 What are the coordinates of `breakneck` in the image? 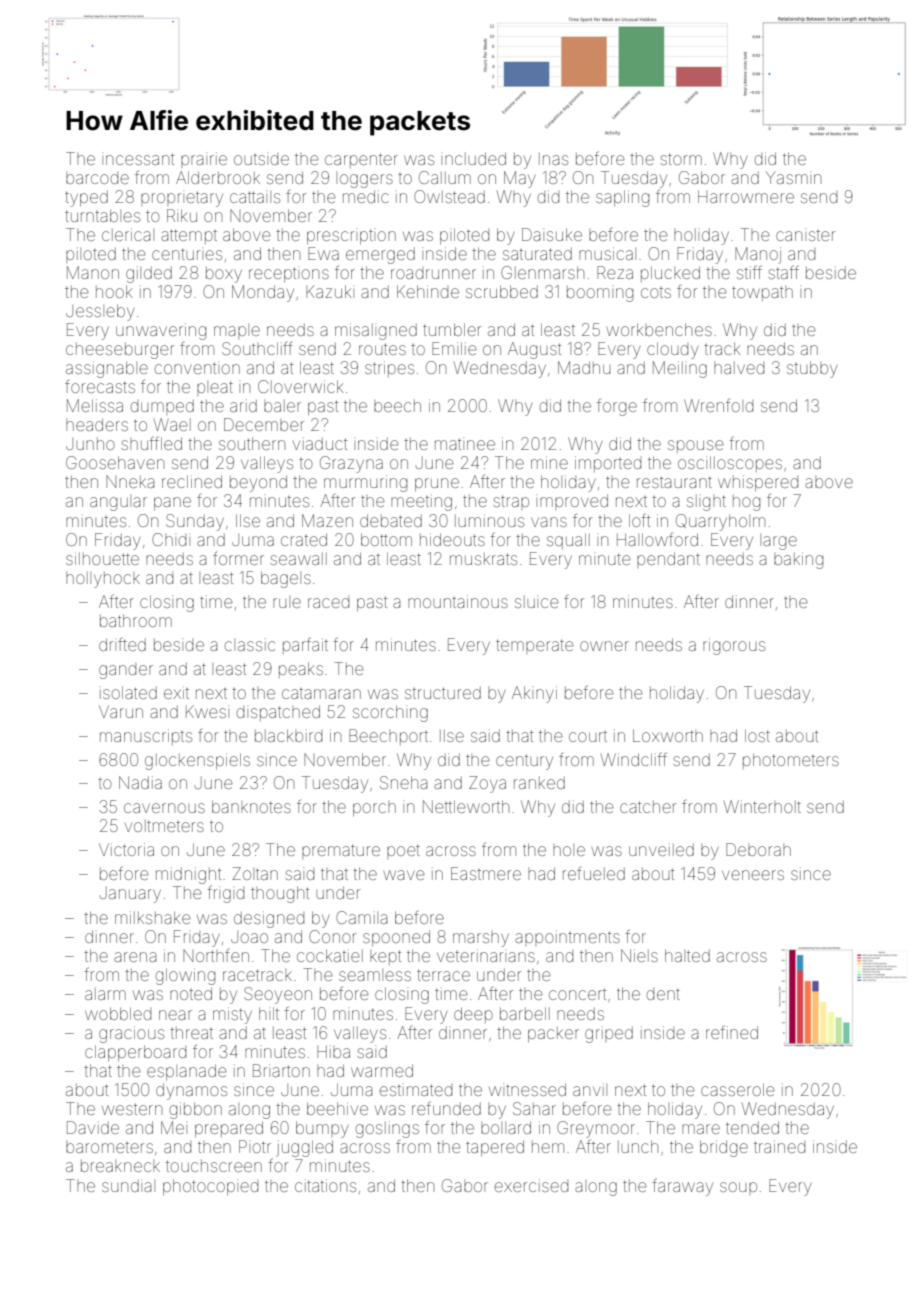 It's located at (120, 1166).
